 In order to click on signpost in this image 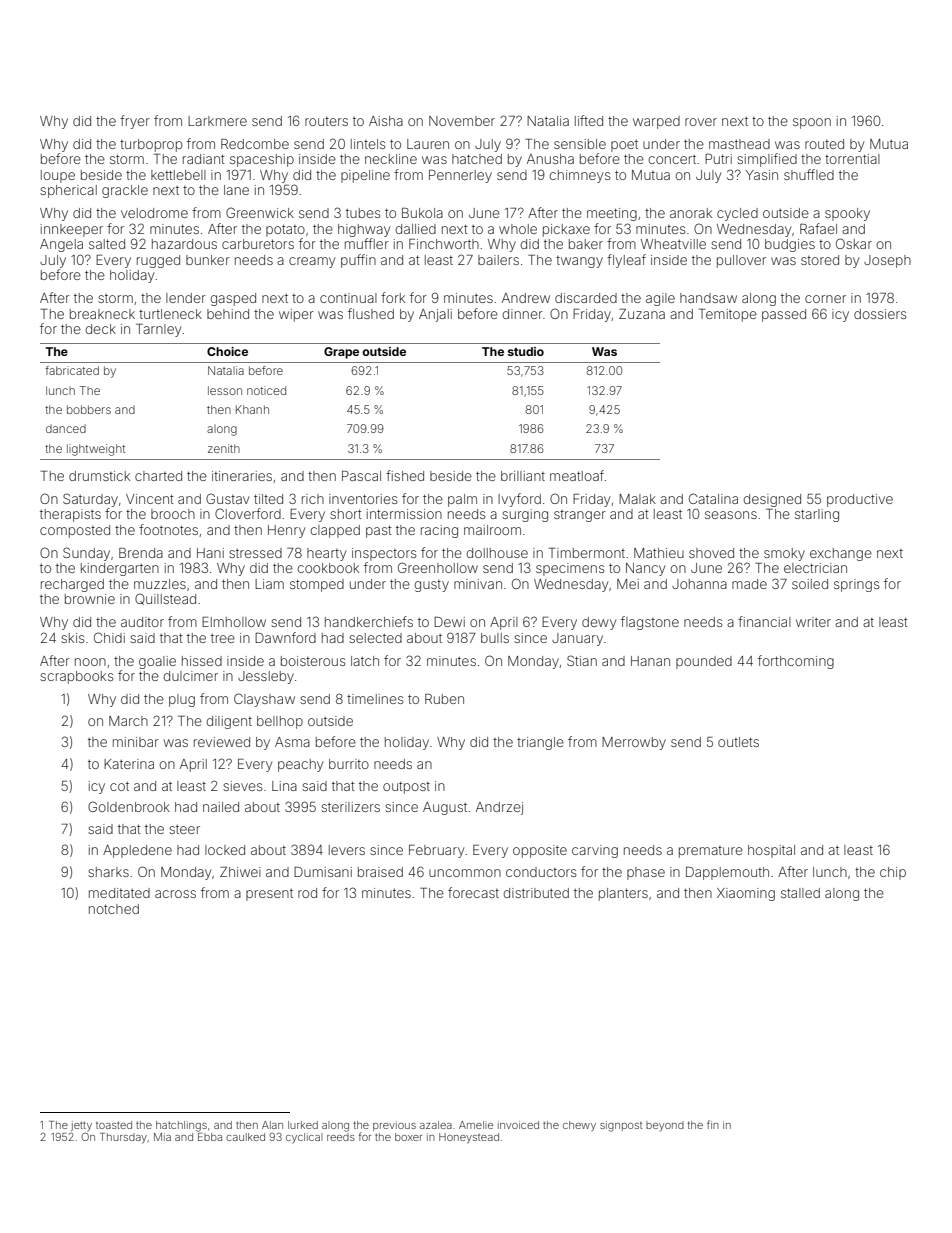, I will do `click(621, 1126)`.
